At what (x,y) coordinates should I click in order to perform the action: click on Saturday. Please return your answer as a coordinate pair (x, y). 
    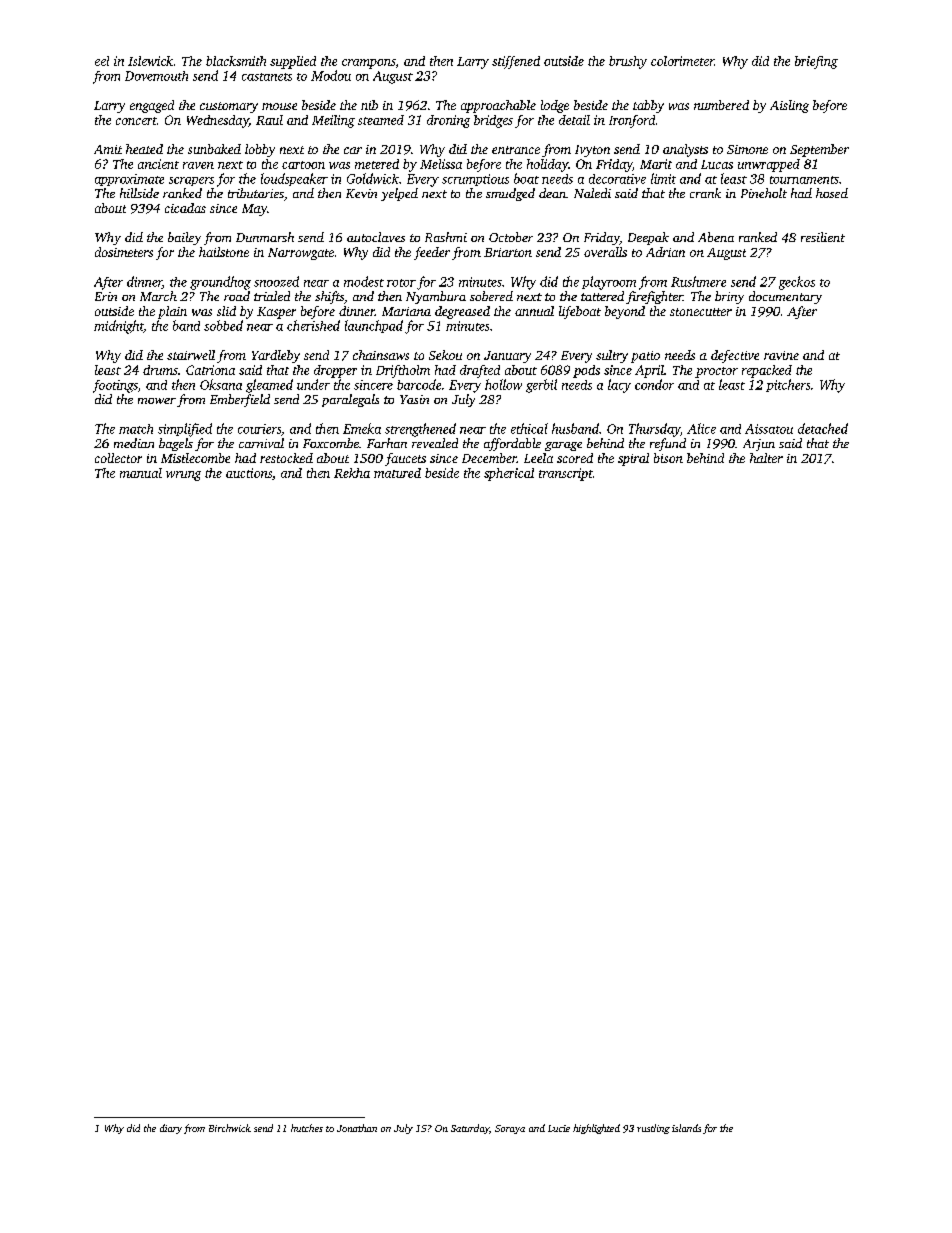
    Looking at the image, I should click on (470, 1129).
